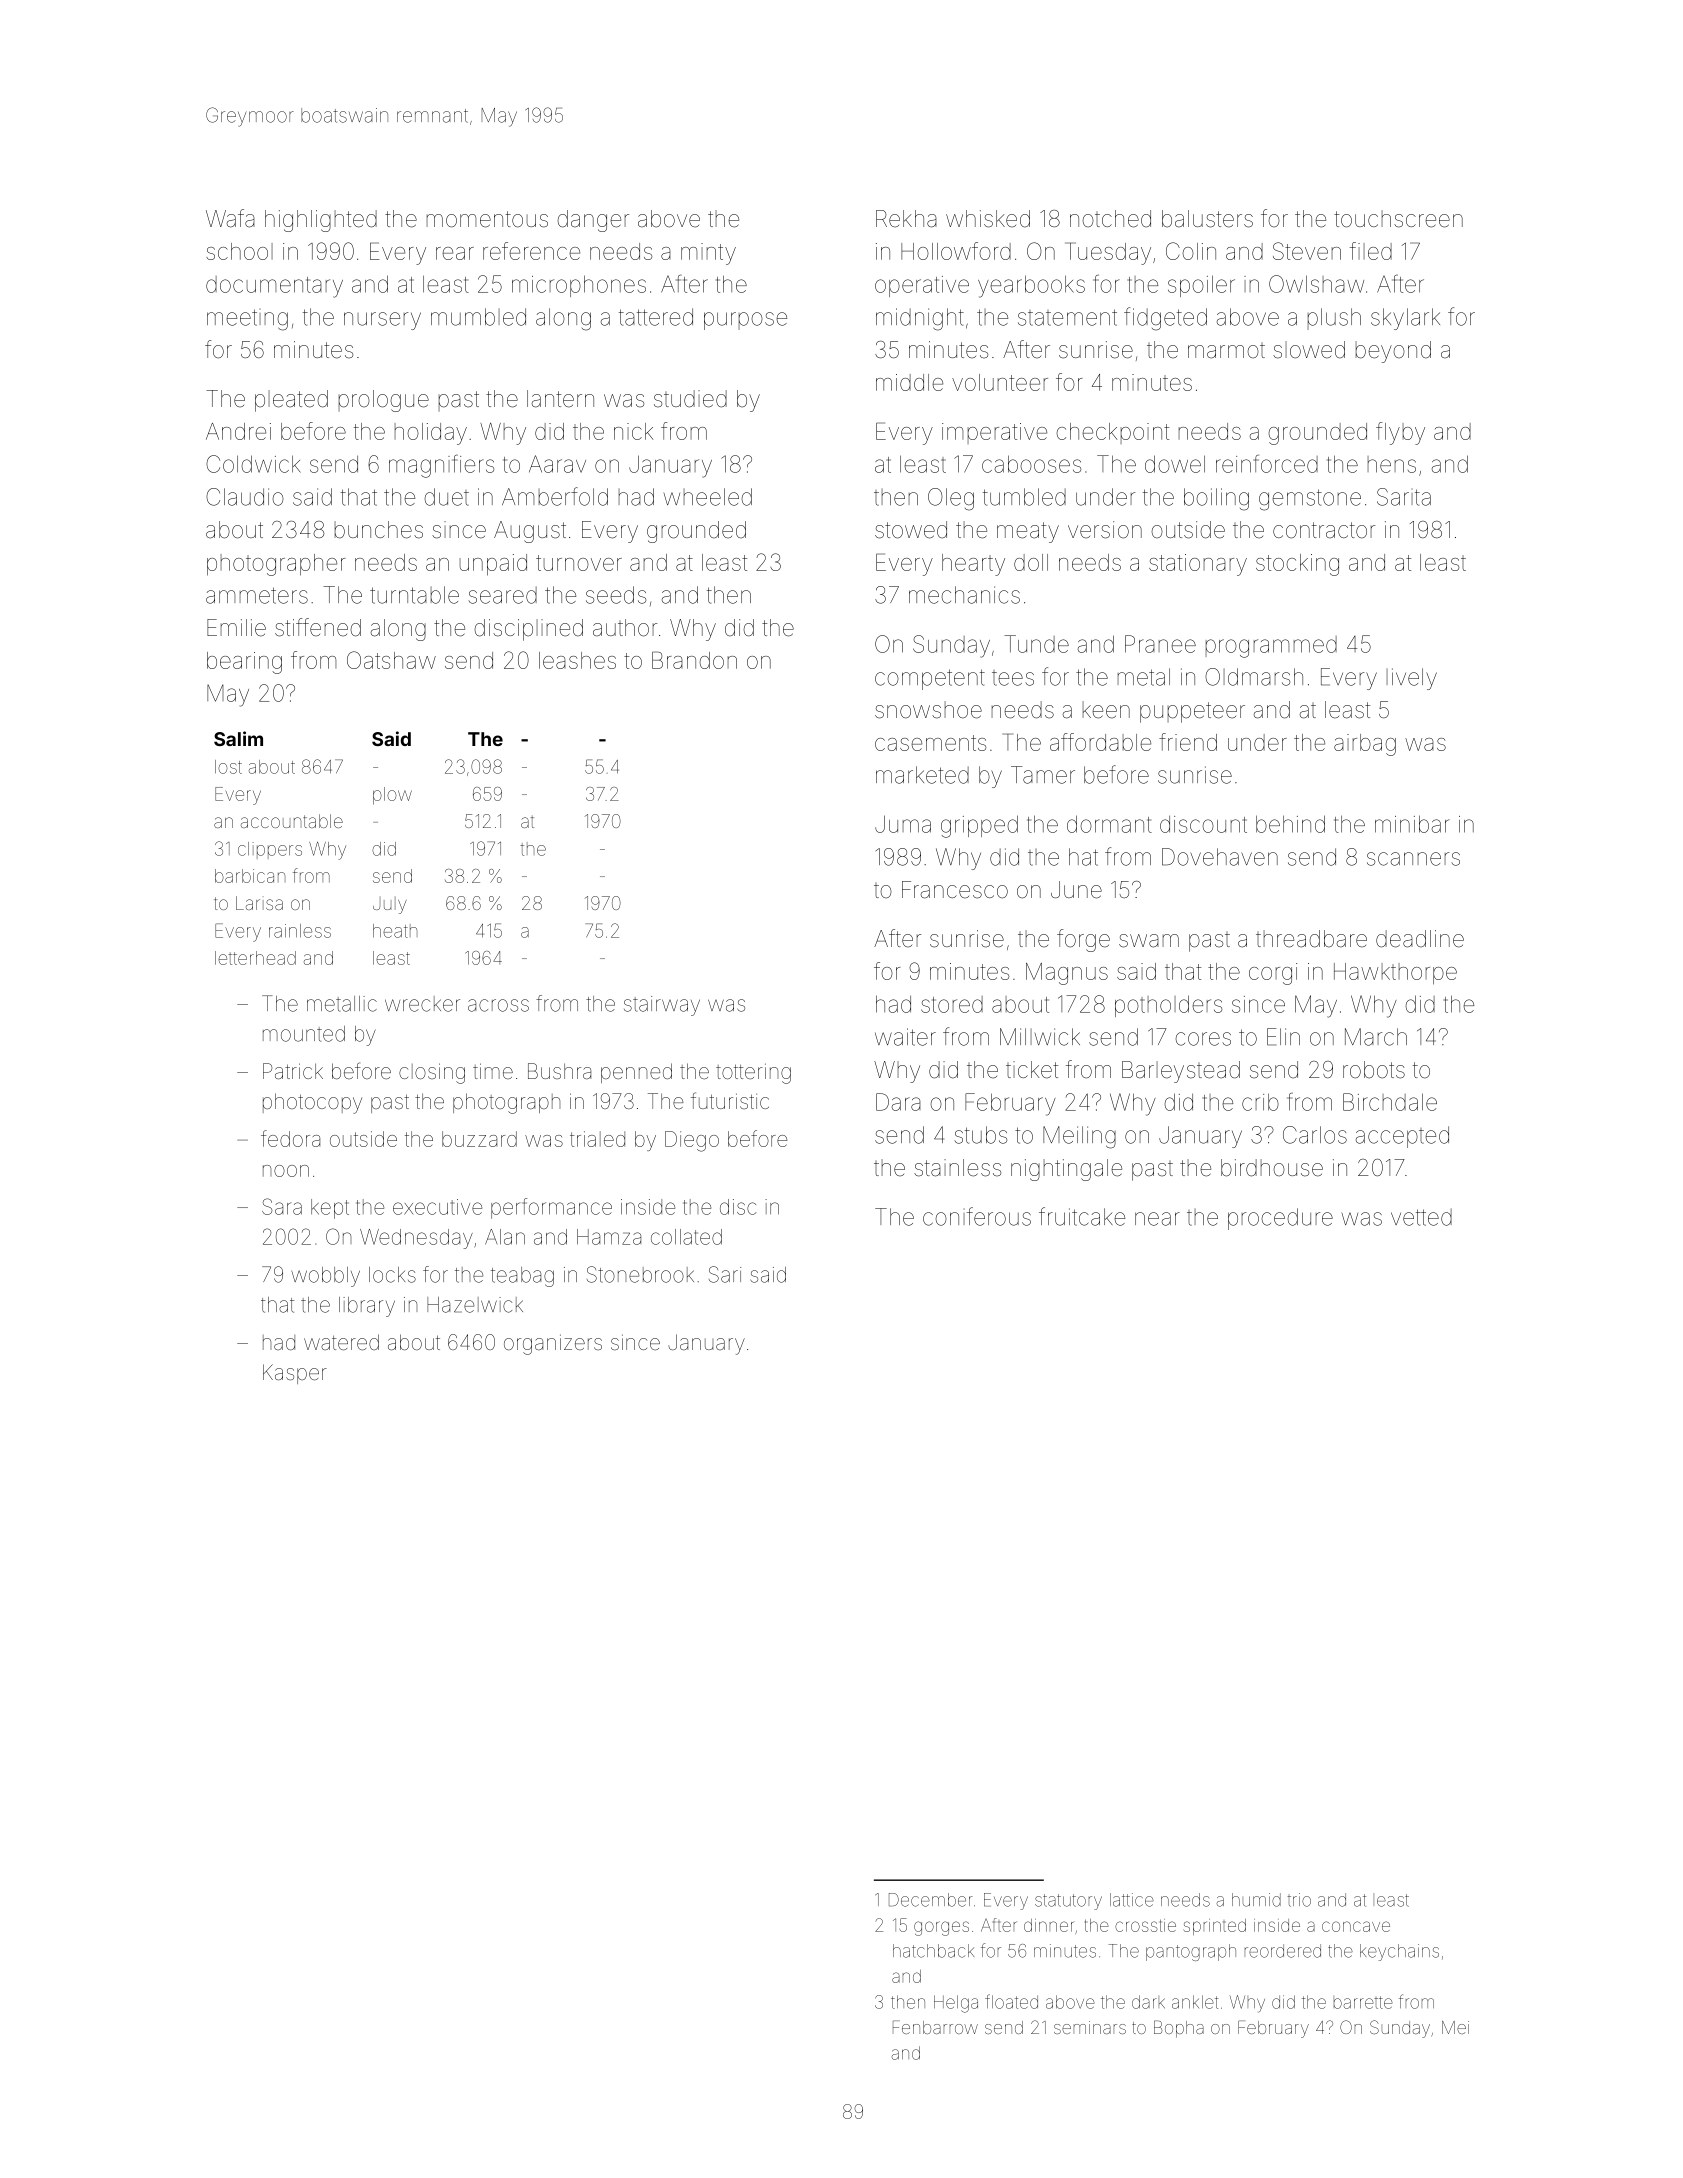 The height and width of the image is (2178, 1683). What do you see at coordinates (935, 2027) in the image?
I see `Fenbarrow` at bounding box center [935, 2027].
